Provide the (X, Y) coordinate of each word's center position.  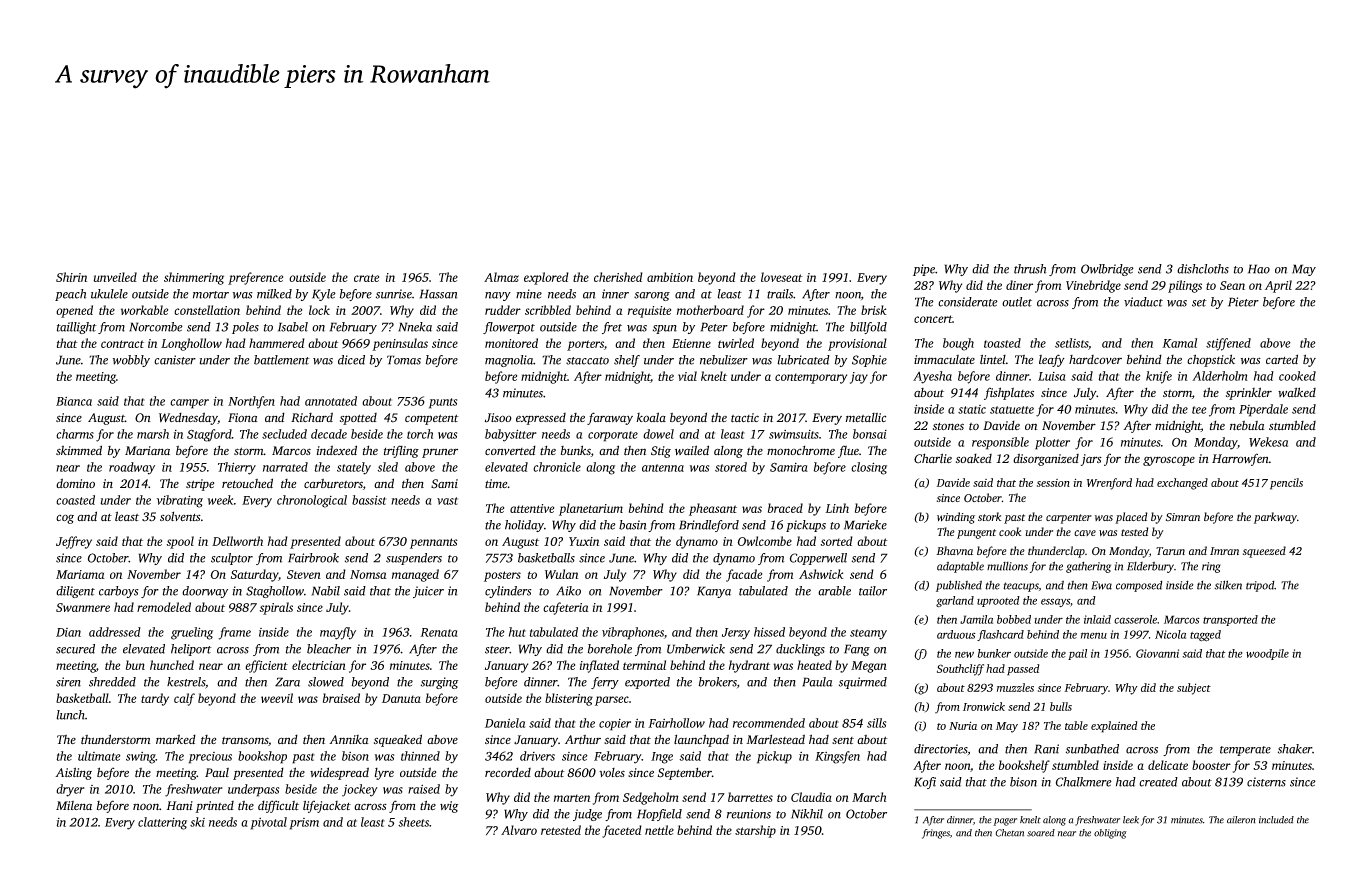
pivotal (269, 823)
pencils (1286, 484)
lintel (993, 359)
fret (612, 328)
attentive (532, 508)
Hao (1259, 269)
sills (876, 723)
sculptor (232, 559)
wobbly (131, 361)
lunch (70, 715)
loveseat (782, 277)
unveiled (115, 277)
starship (755, 831)
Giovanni (1157, 653)
